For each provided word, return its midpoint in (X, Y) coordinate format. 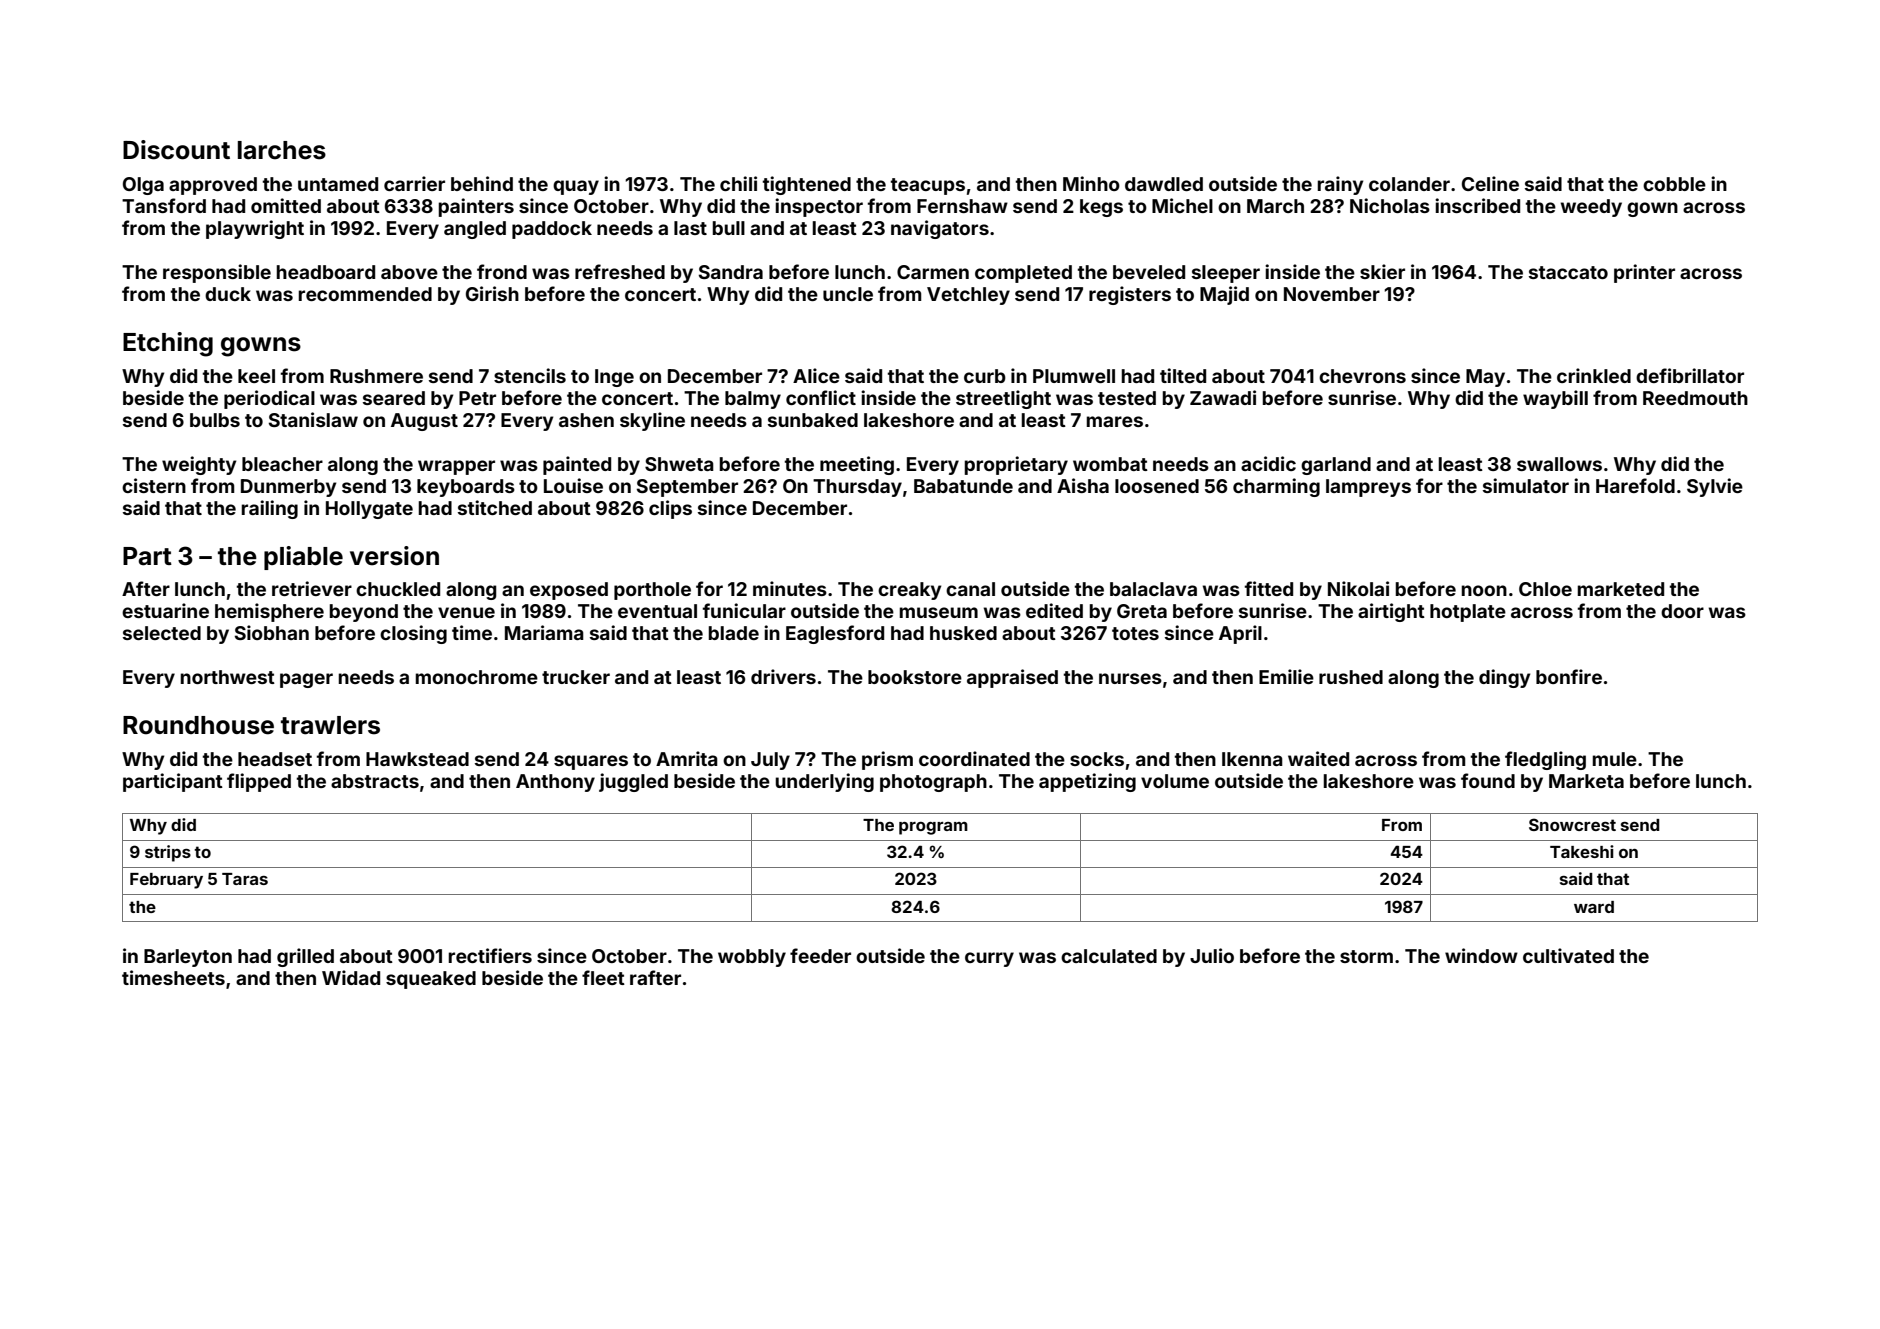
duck (228, 294)
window (1481, 955)
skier (1382, 271)
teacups (928, 186)
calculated (1109, 956)
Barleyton (188, 958)
